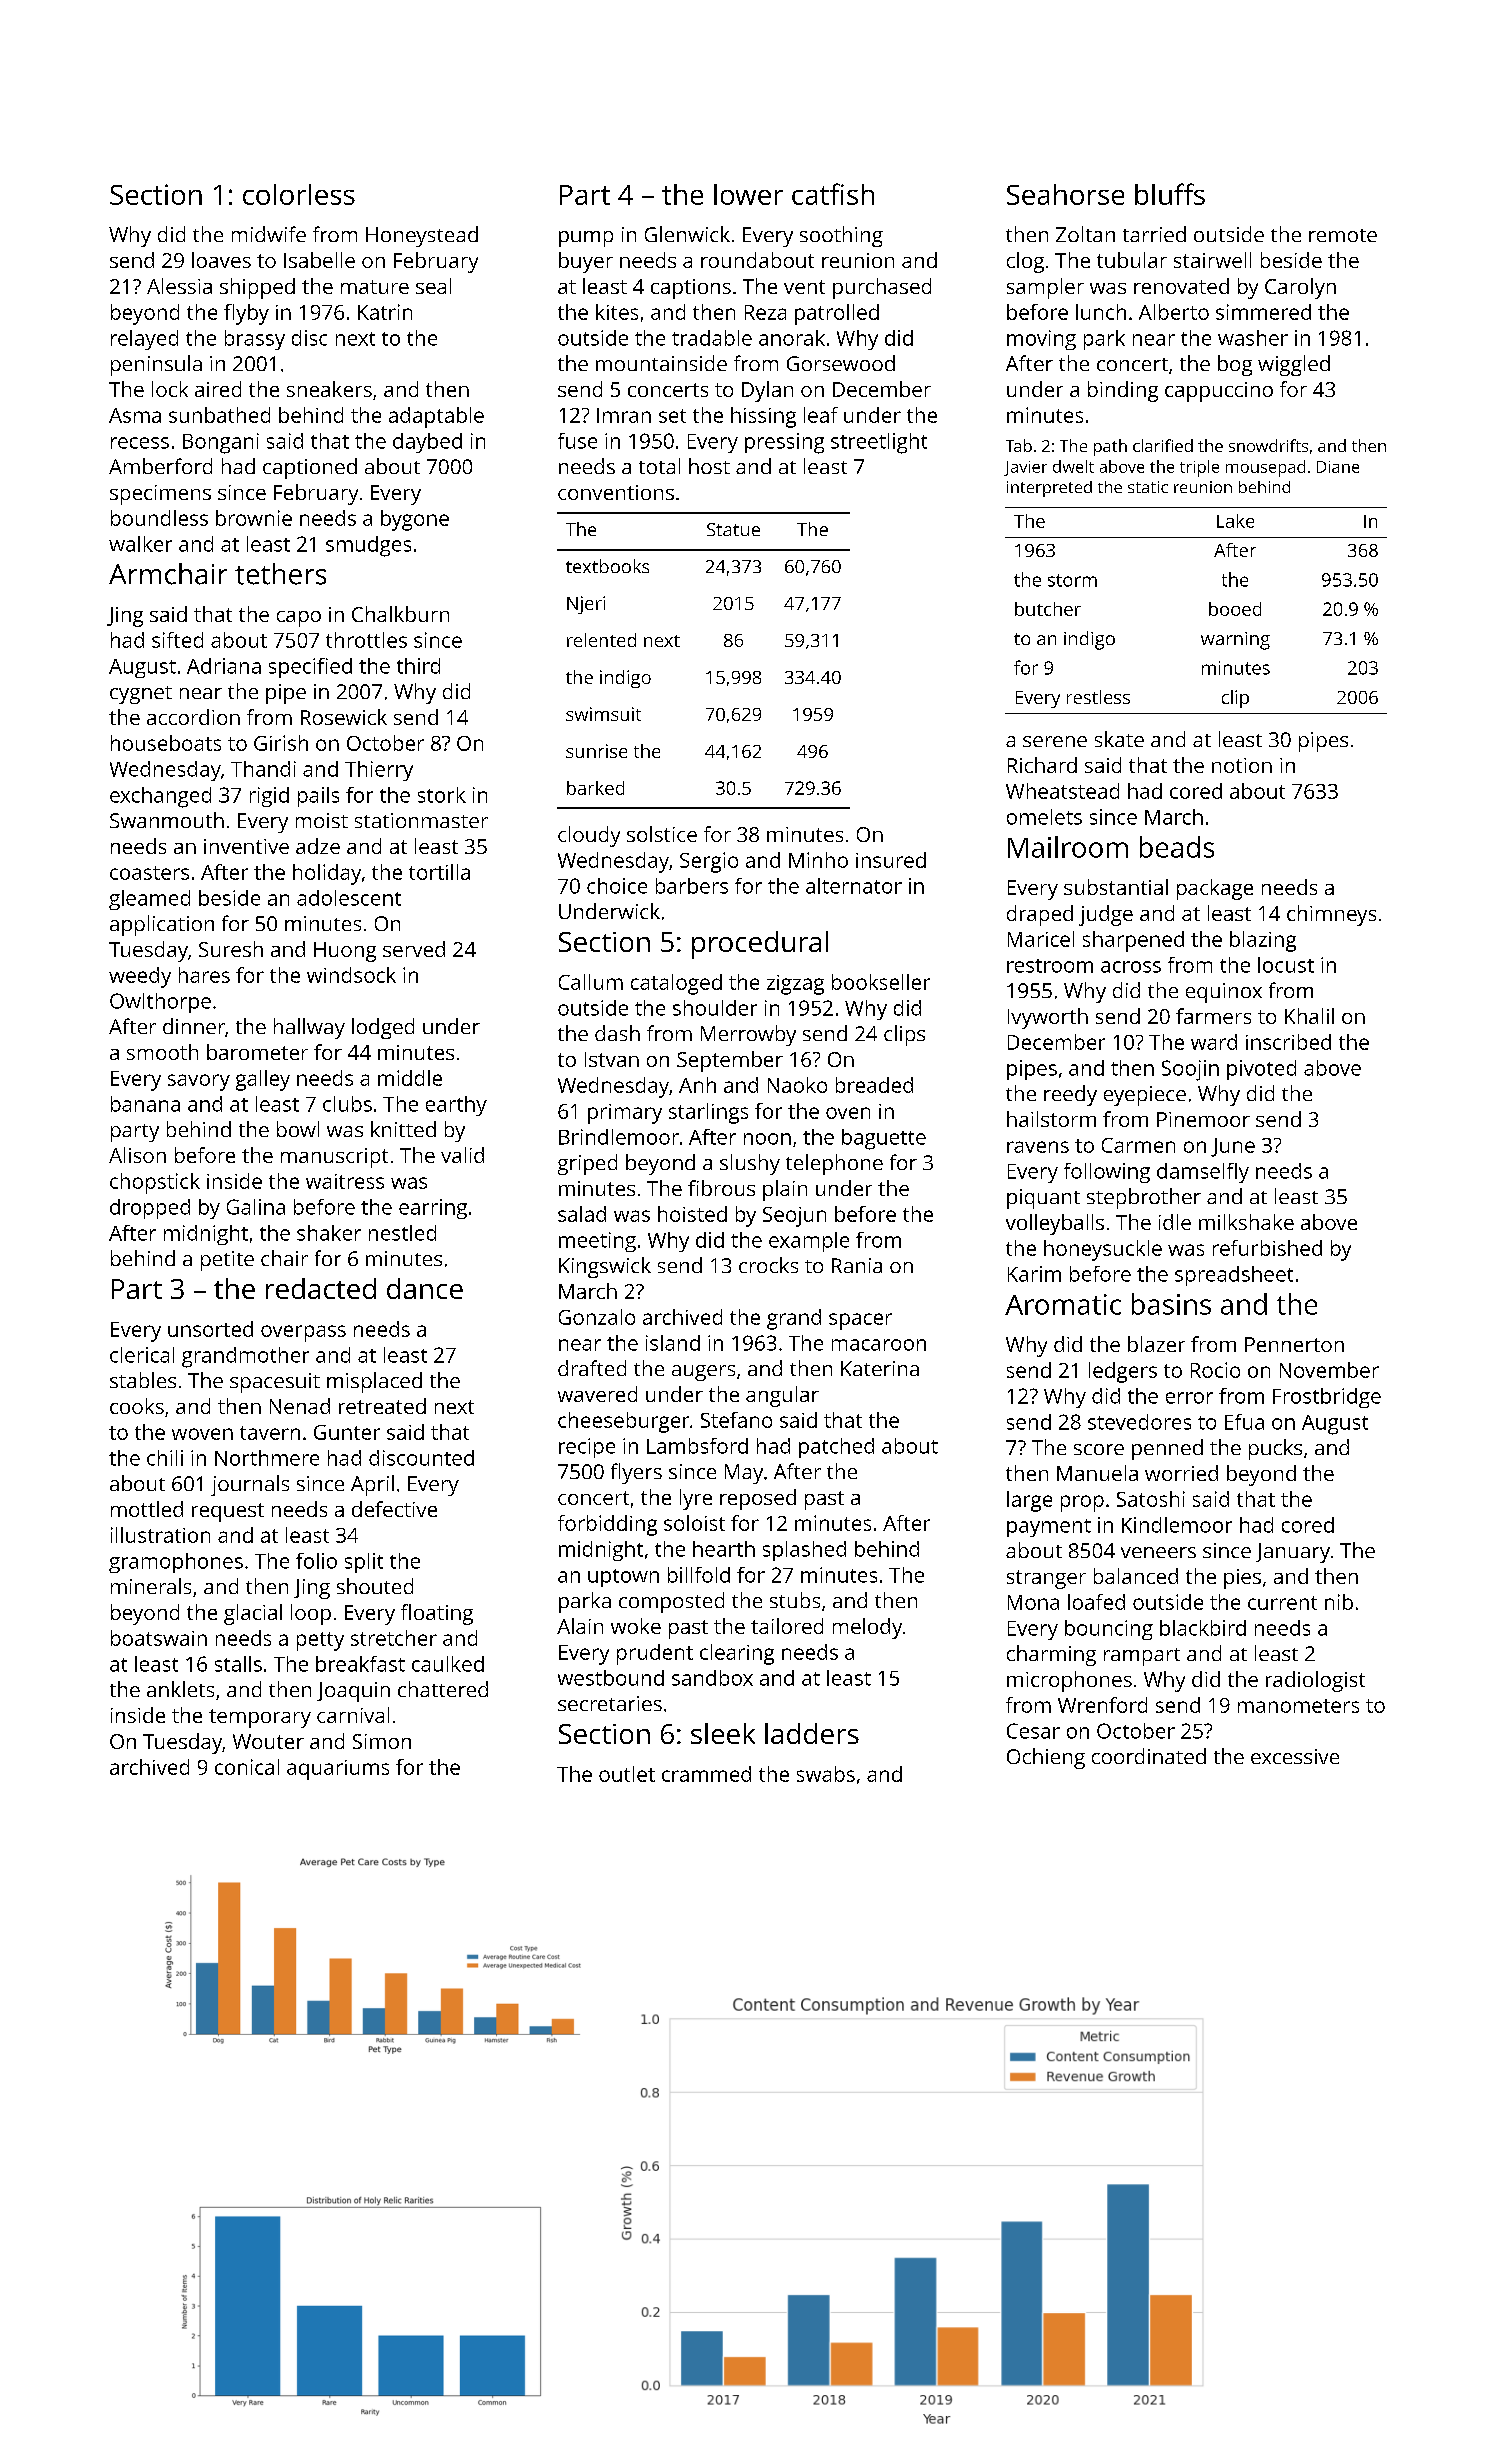  Describe the element at coordinates (270, 1433) in the screenshot. I see `tavern` at that location.
